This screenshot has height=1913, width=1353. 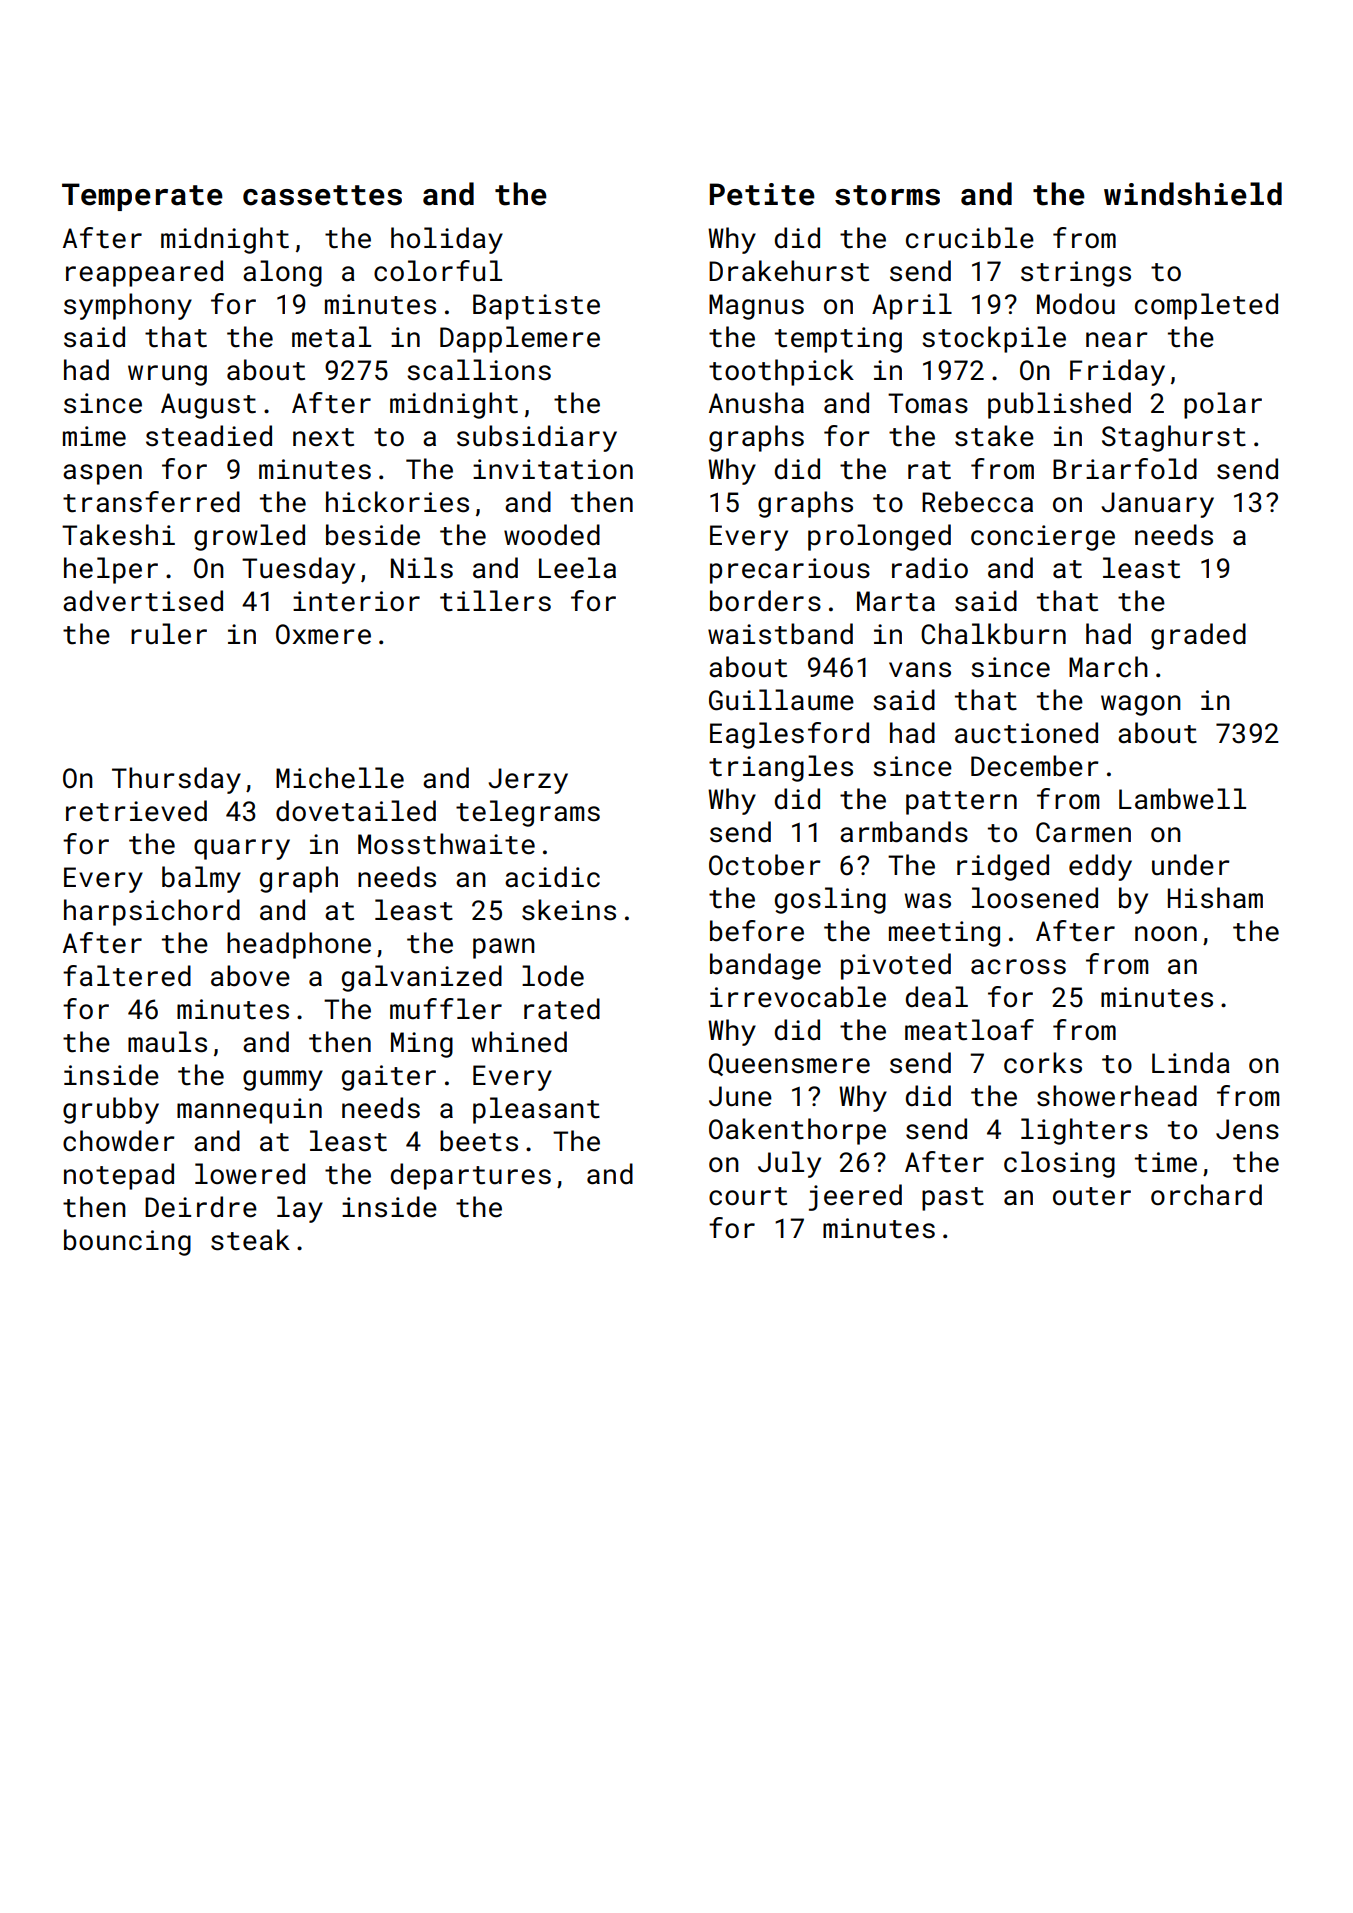 What do you see at coordinates (1193, 194) in the screenshot?
I see `windshield` at bounding box center [1193, 194].
